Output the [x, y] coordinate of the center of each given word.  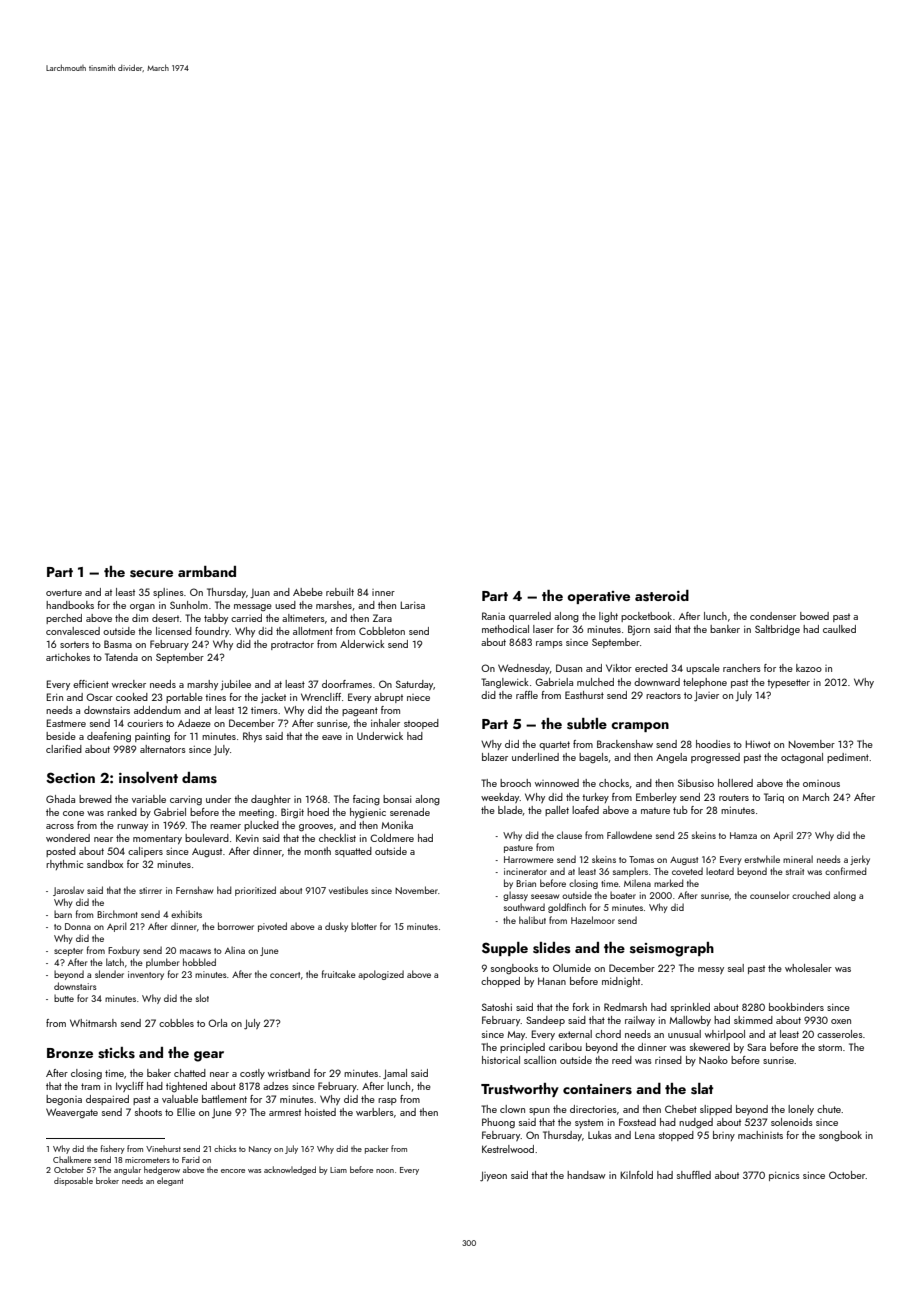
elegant [170, 1181]
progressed [715, 758]
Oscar [99, 697]
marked [668, 883]
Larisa [413, 605]
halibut [532, 920]
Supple [505, 949]
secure [151, 574]
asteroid [662, 596]
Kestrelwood [508, 1149]
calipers [145, 852]
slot [202, 998]
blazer [495, 757]
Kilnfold [637, 1175]
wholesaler [808, 968]
